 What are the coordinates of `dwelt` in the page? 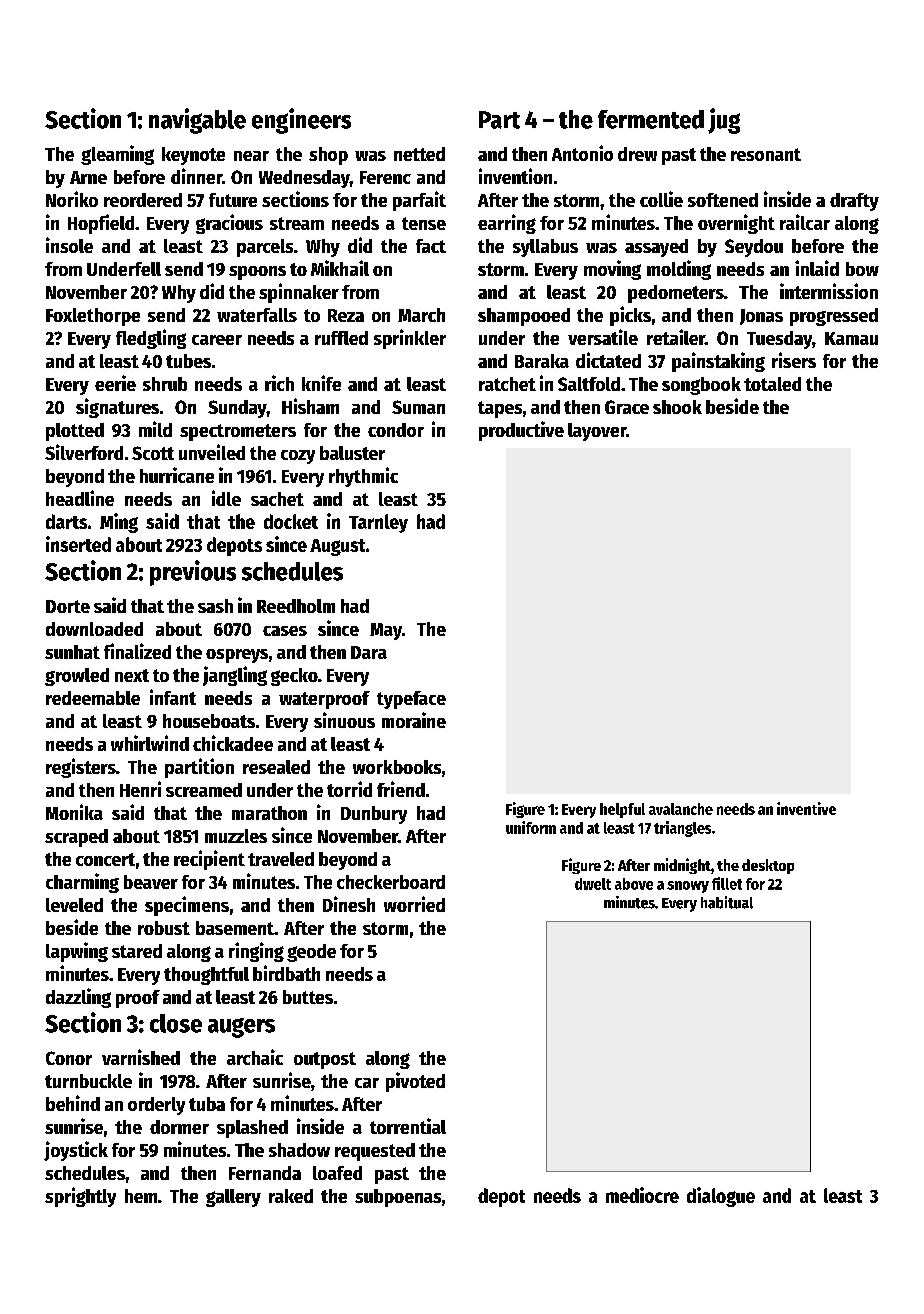 It's located at (593, 884).
